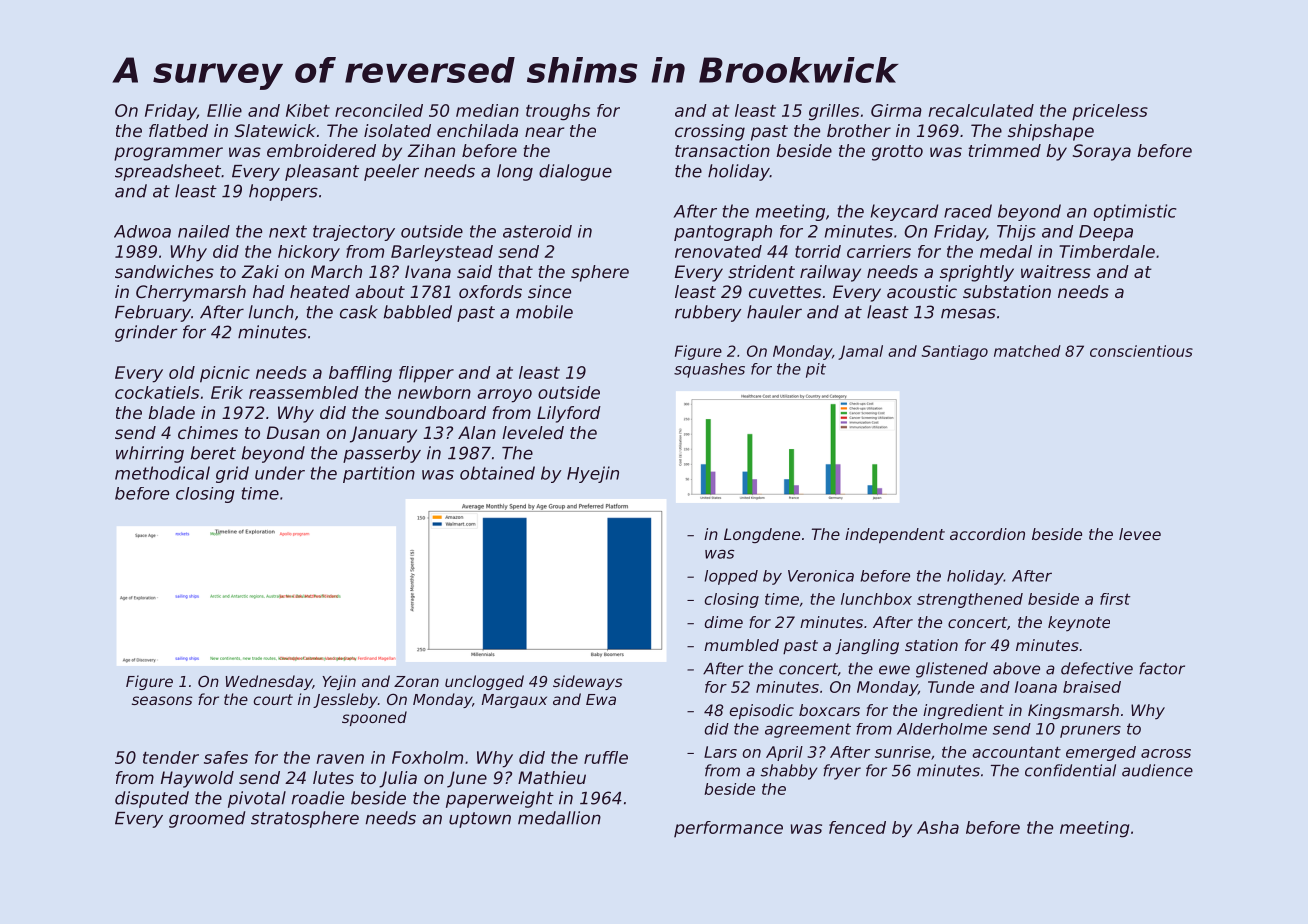 The height and width of the page is (924, 1308). Describe the element at coordinates (537, 231) in the page. I see `asteroid` at that location.
